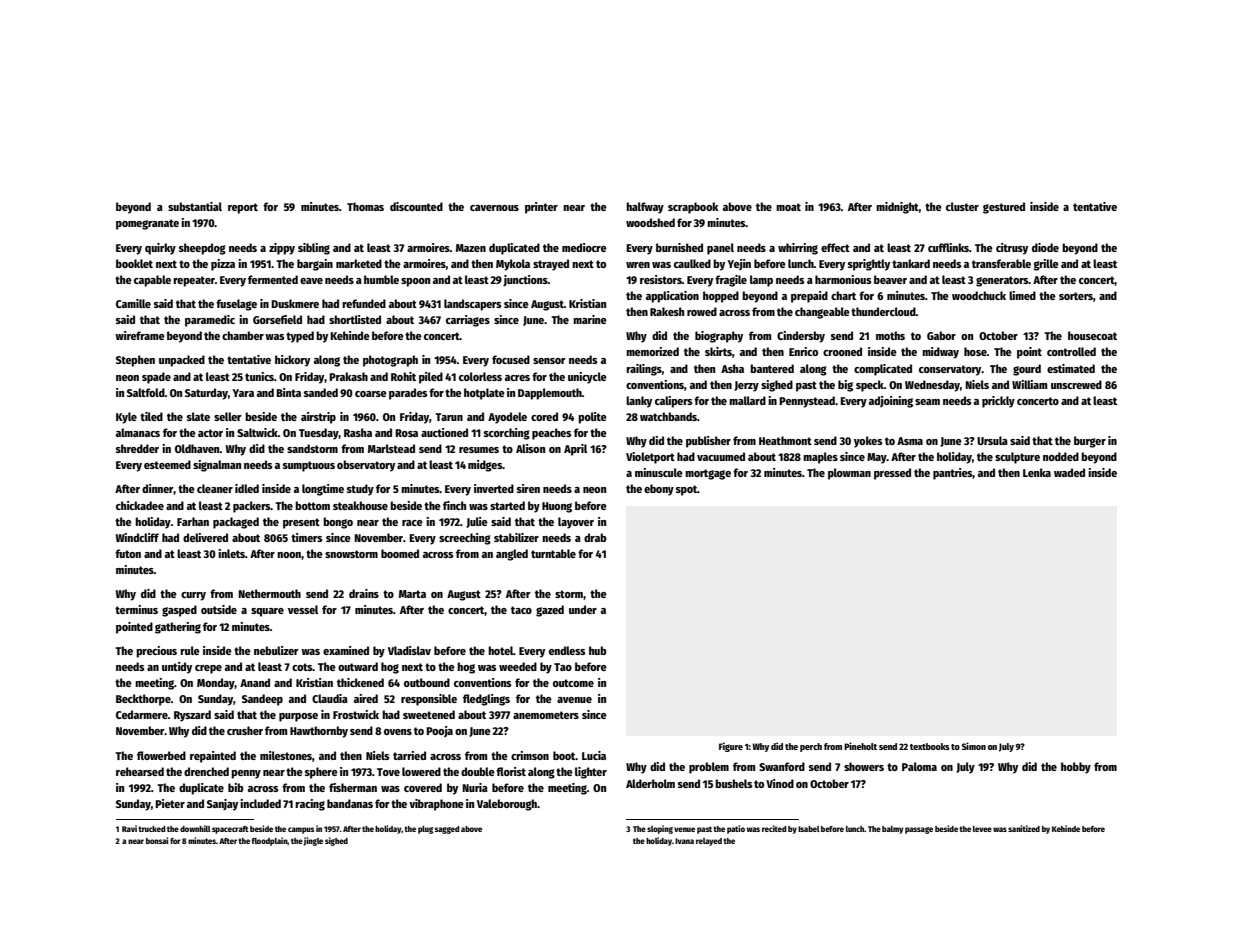 The height and width of the page is (952, 1233). What do you see at coordinates (774, 828) in the page?
I see `recited` at bounding box center [774, 828].
